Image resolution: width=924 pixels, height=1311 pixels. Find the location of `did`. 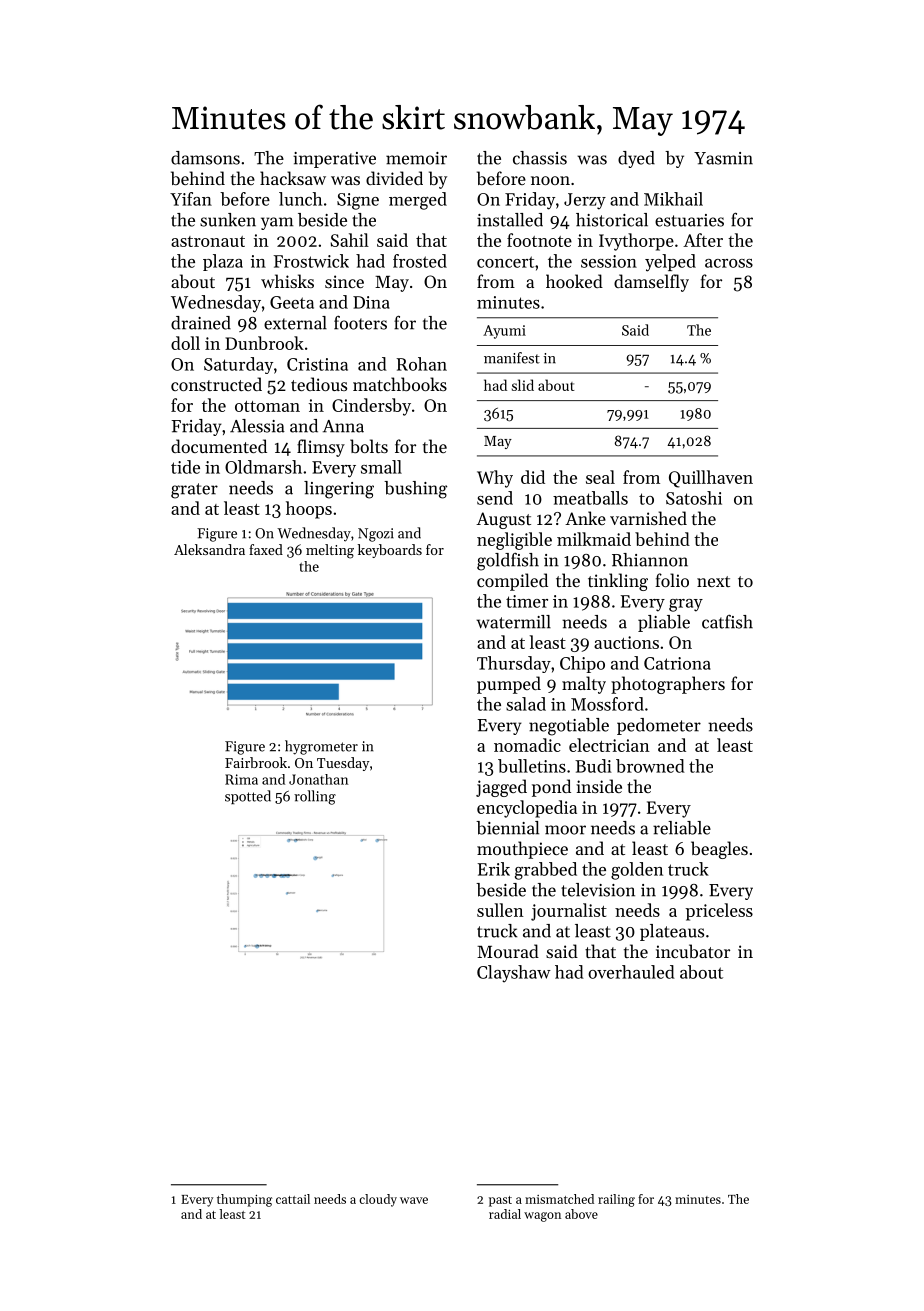

did is located at coordinates (533, 477).
